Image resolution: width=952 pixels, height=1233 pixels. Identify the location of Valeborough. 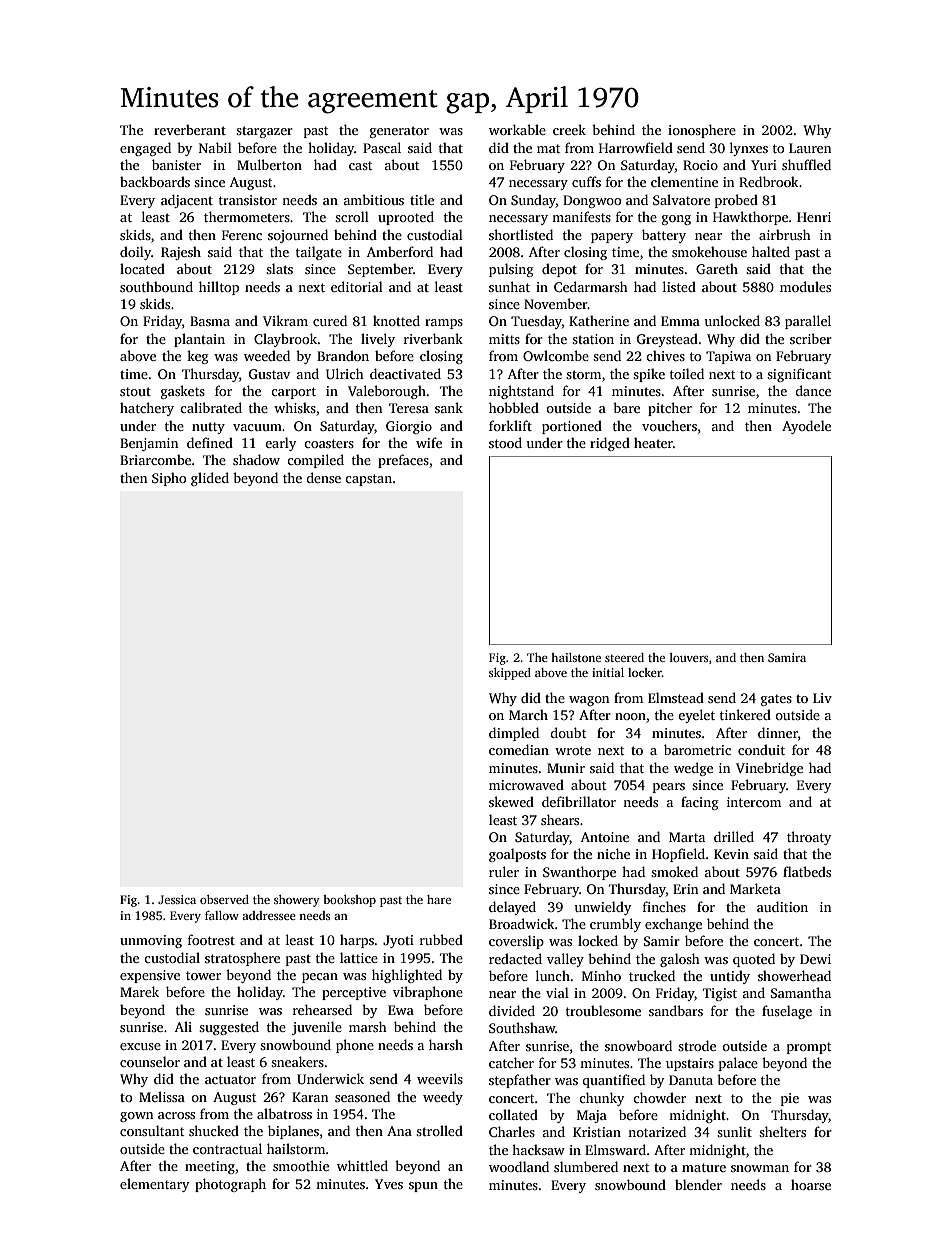
(387, 392).
